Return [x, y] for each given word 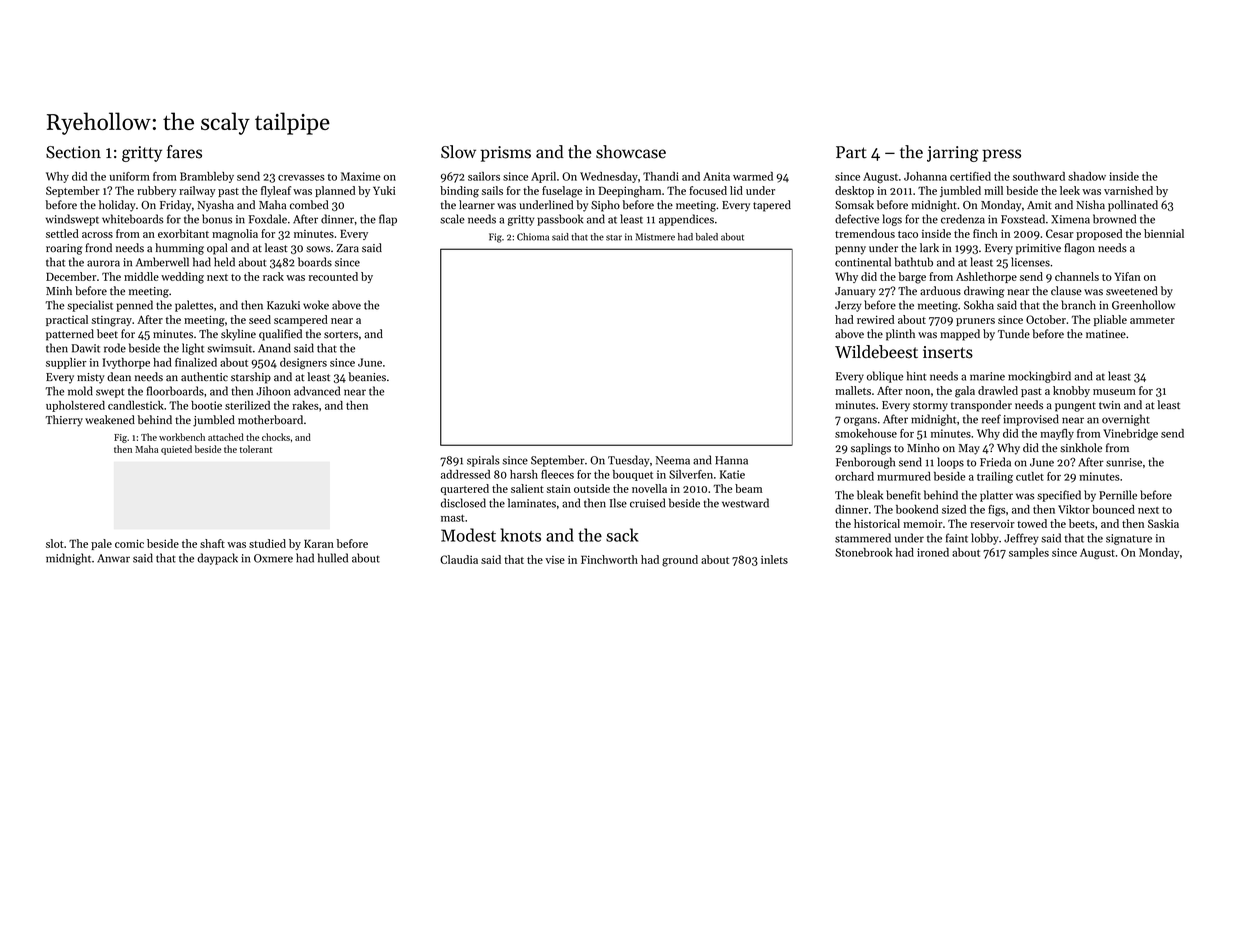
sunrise [1124, 462]
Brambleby [207, 177]
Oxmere [273, 558]
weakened [110, 420]
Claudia [459, 559]
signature [1129, 539]
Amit [1039, 205]
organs [860, 421]
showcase [631, 152]
